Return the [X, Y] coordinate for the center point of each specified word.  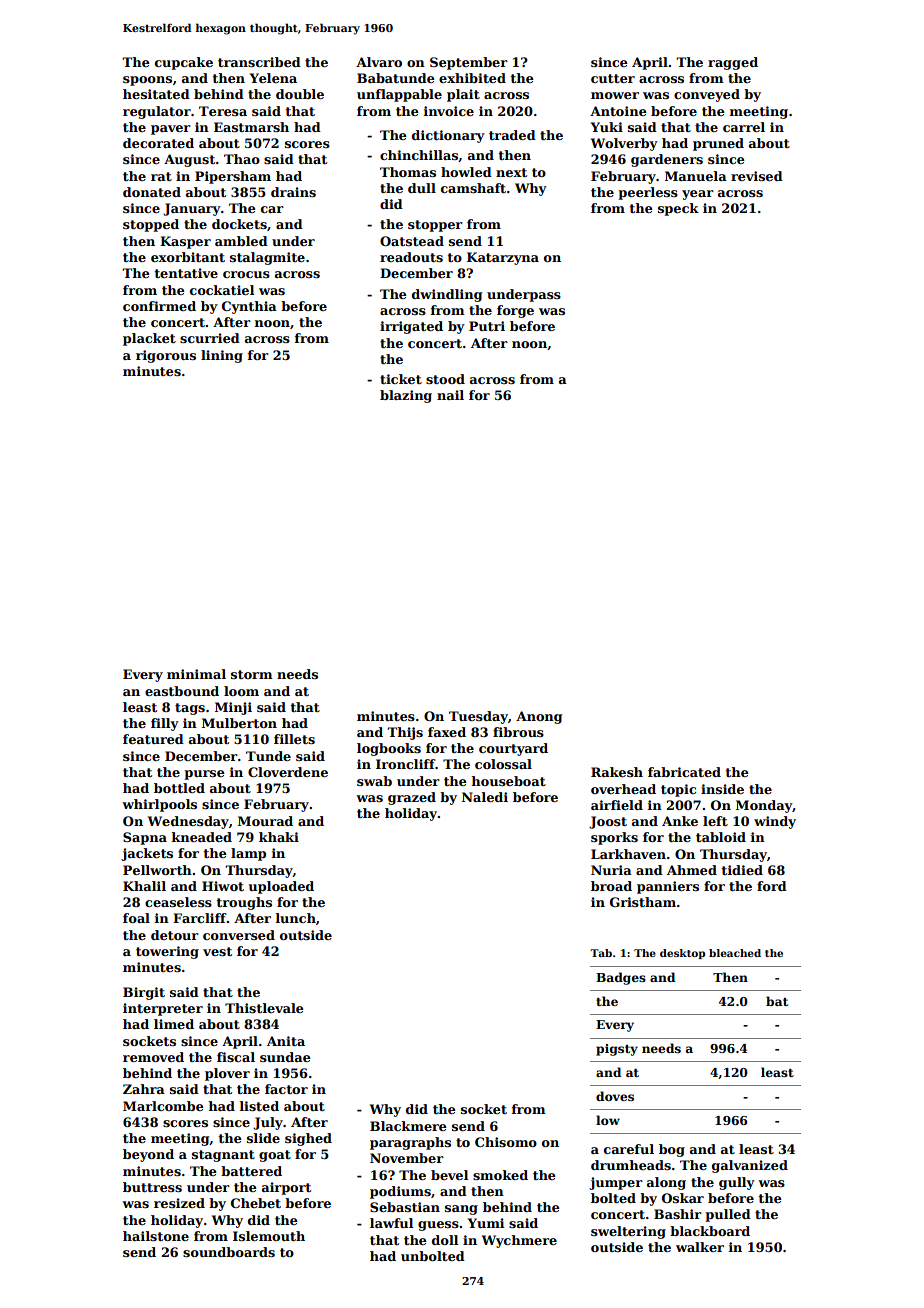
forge [515, 311]
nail [450, 395]
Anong [539, 717]
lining [222, 356]
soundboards [229, 1252]
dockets [239, 224]
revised [757, 176]
